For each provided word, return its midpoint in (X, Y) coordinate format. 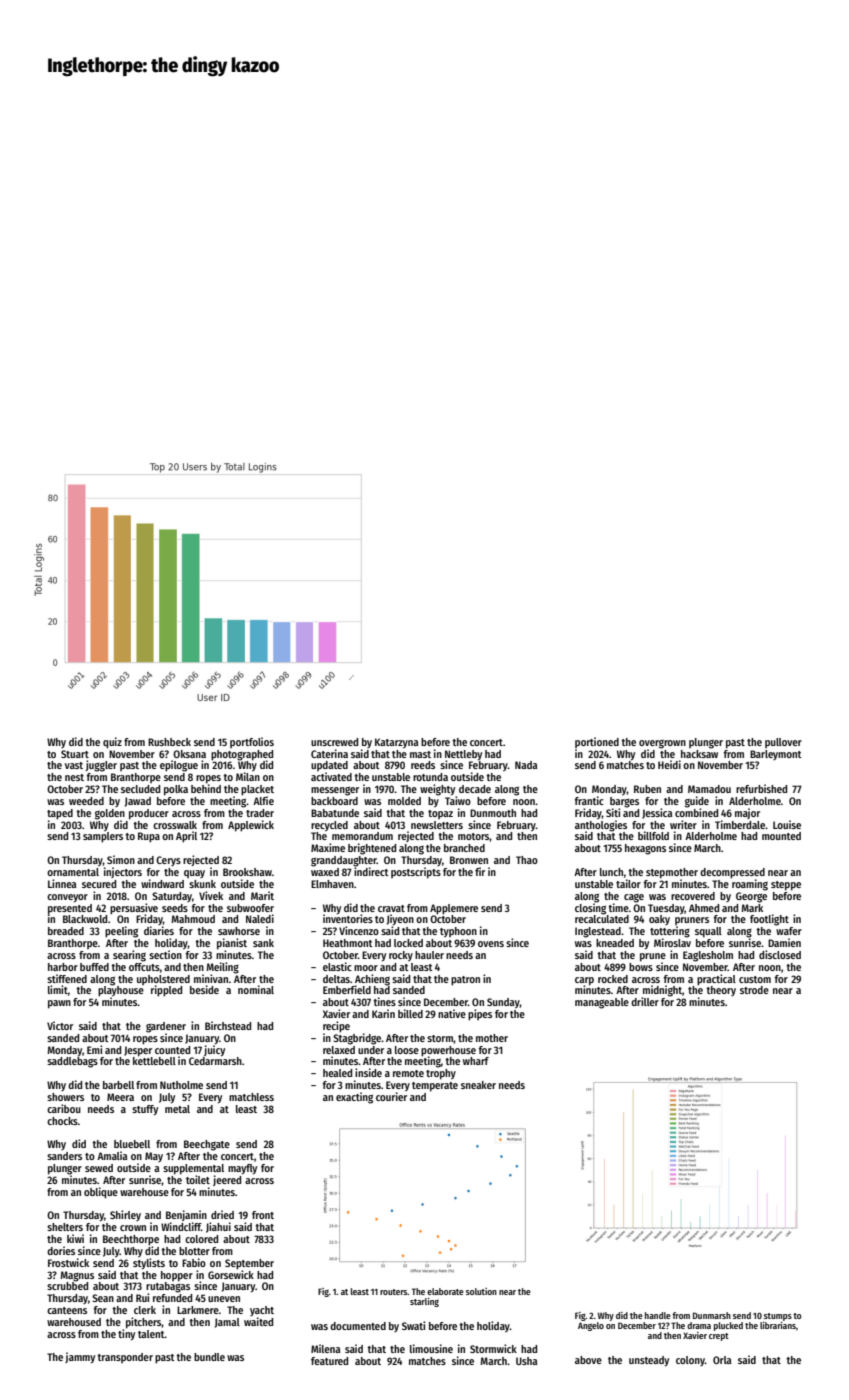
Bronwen (469, 860)
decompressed (732, 873)
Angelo (591, 1326)
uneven (224, 1299)
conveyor (67, 898)
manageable (602, 1003)
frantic (589, 800)
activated (331, 776)
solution (481, 1291)
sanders (64, 1156)
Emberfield (347, 989)
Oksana (189, 754)
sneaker (478, 1085)
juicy (214, 1050)
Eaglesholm (708, 956)
